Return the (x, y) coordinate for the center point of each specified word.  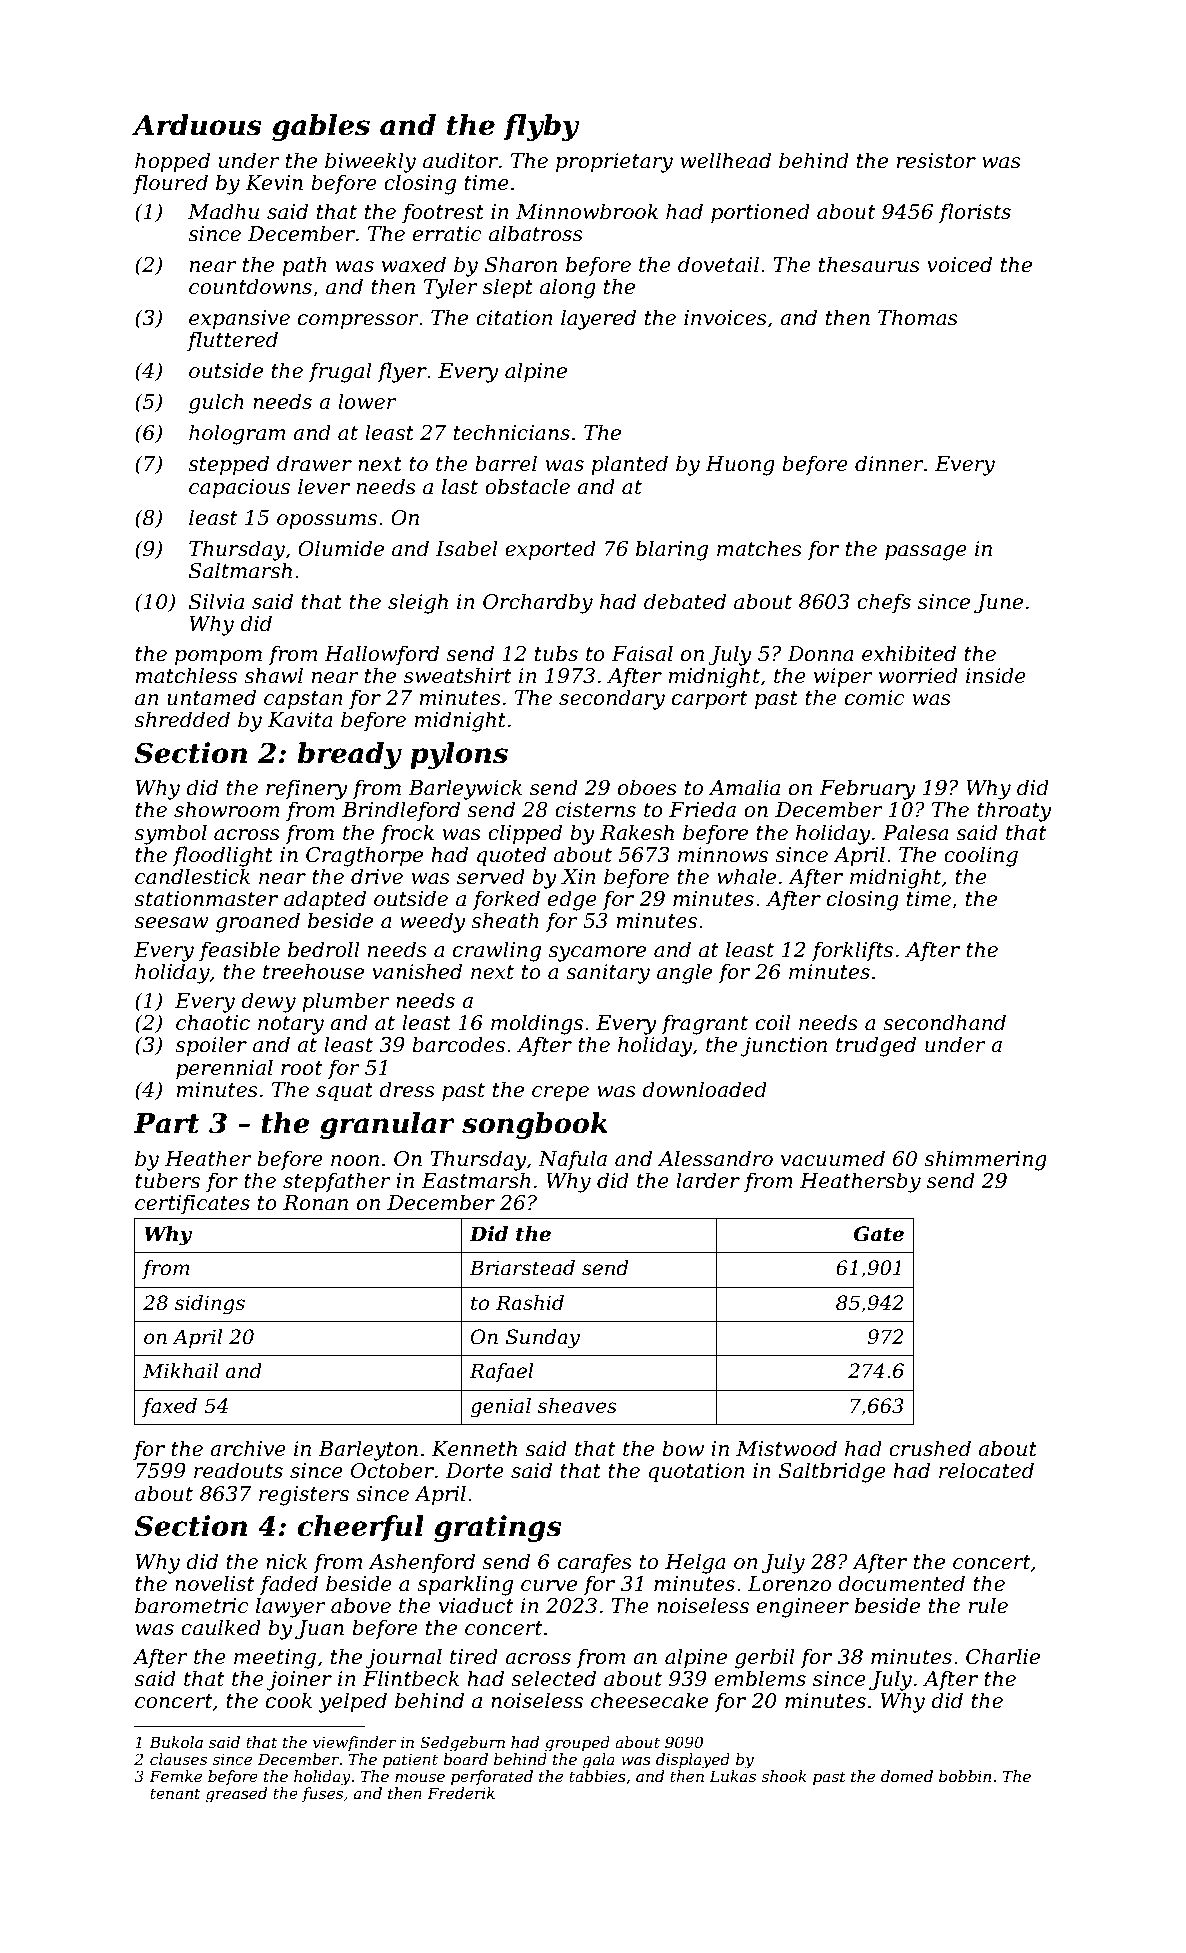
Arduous (197, 125)
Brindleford (401, 811)
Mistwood (786, 1448)
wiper (843, 678)
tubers (167, 1180)
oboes (647, 787)
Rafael (501, 1372)
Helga (695, 1563)
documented (901, 1583)
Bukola (176, 1742)
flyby (541, 127)
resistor (936, 161)
